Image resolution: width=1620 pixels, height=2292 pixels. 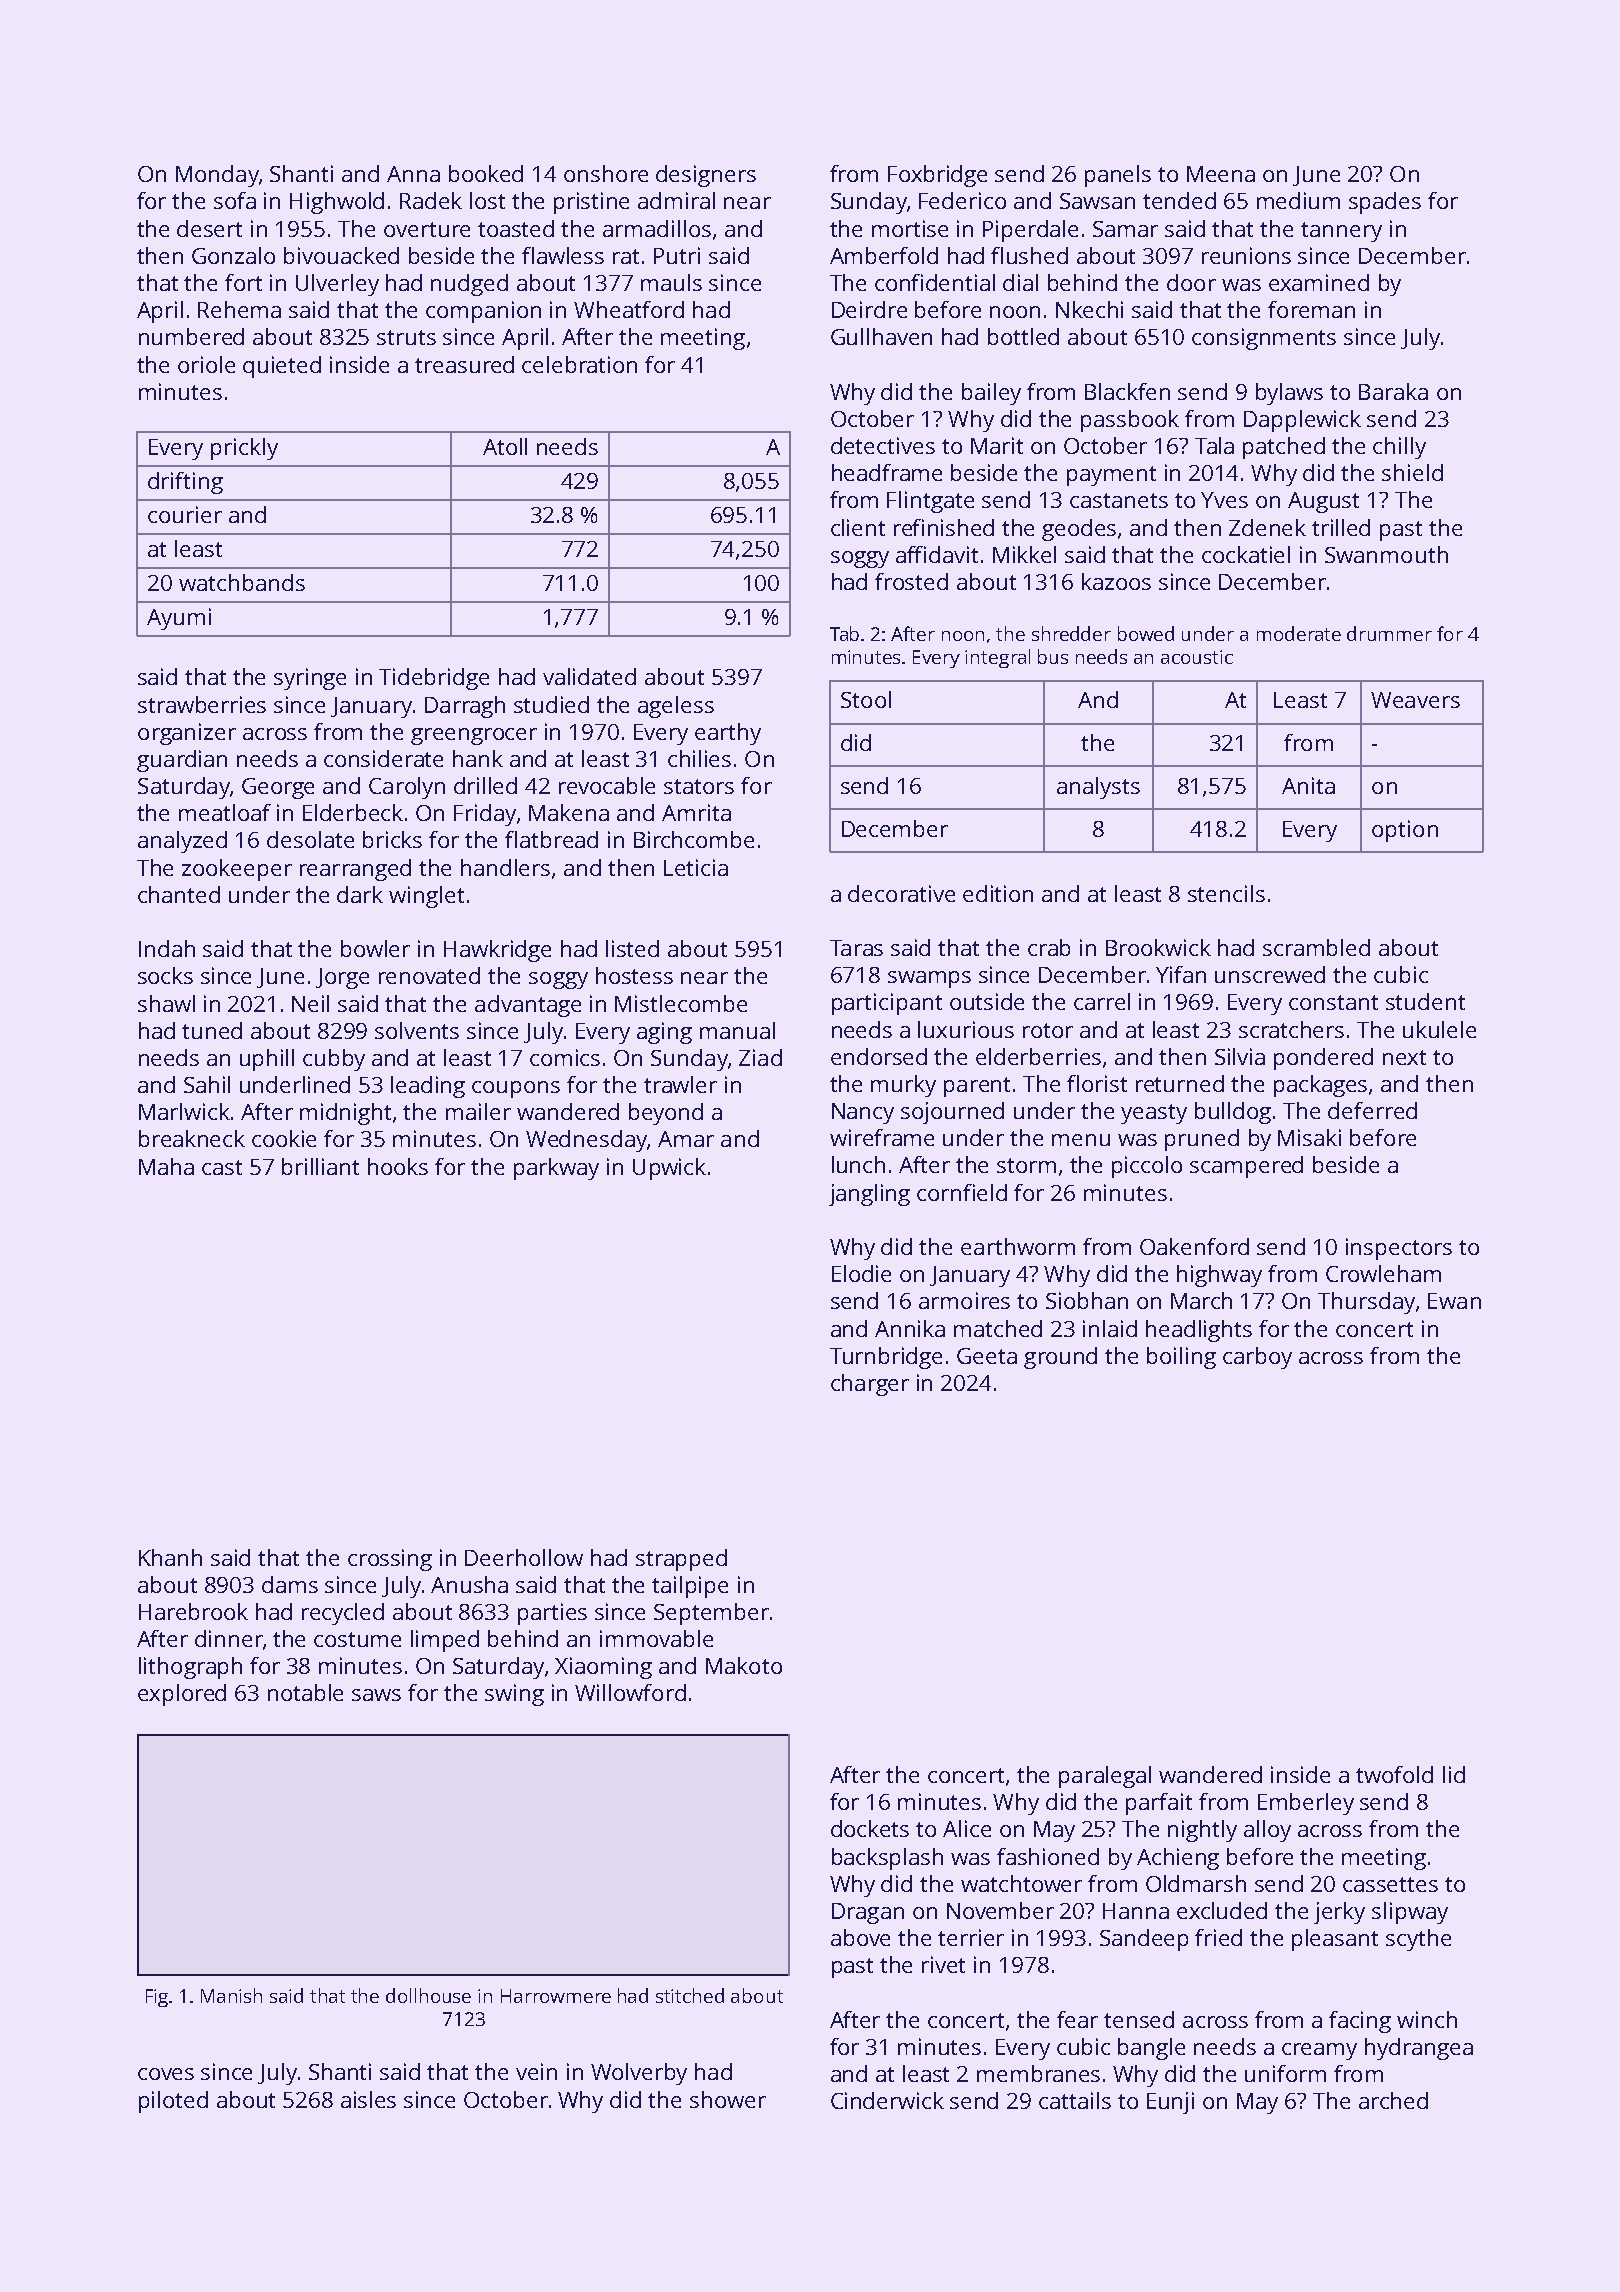 What do you see at coordinates (474, 736) in the page?
I see `greengrocer` at bounding box center [474, 736].
